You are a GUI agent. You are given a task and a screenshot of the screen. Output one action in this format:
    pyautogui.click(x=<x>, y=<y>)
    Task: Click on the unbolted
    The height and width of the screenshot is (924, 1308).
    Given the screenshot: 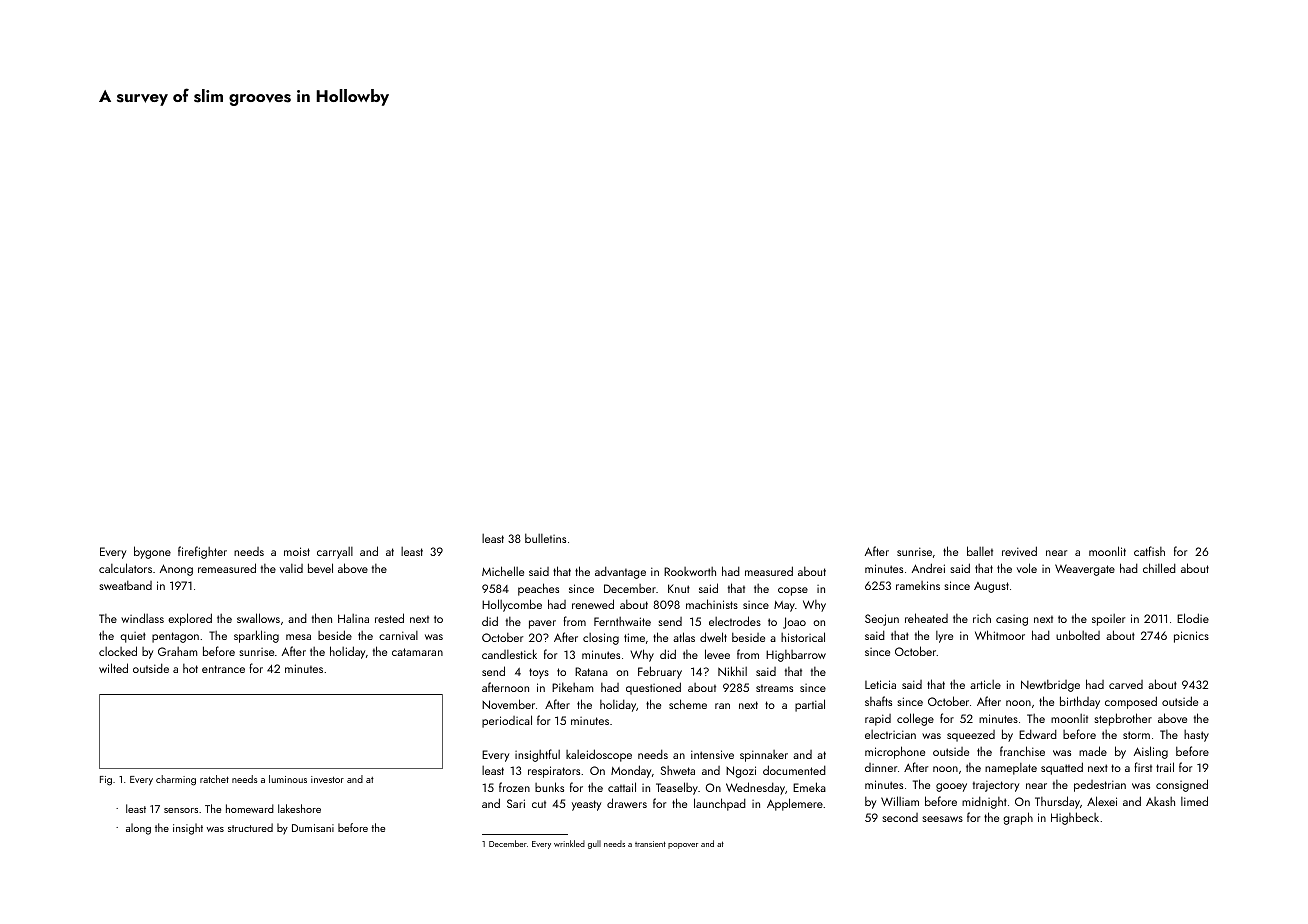 What is the action you would take?
    pyautogui.click(x=1078, y=635)
